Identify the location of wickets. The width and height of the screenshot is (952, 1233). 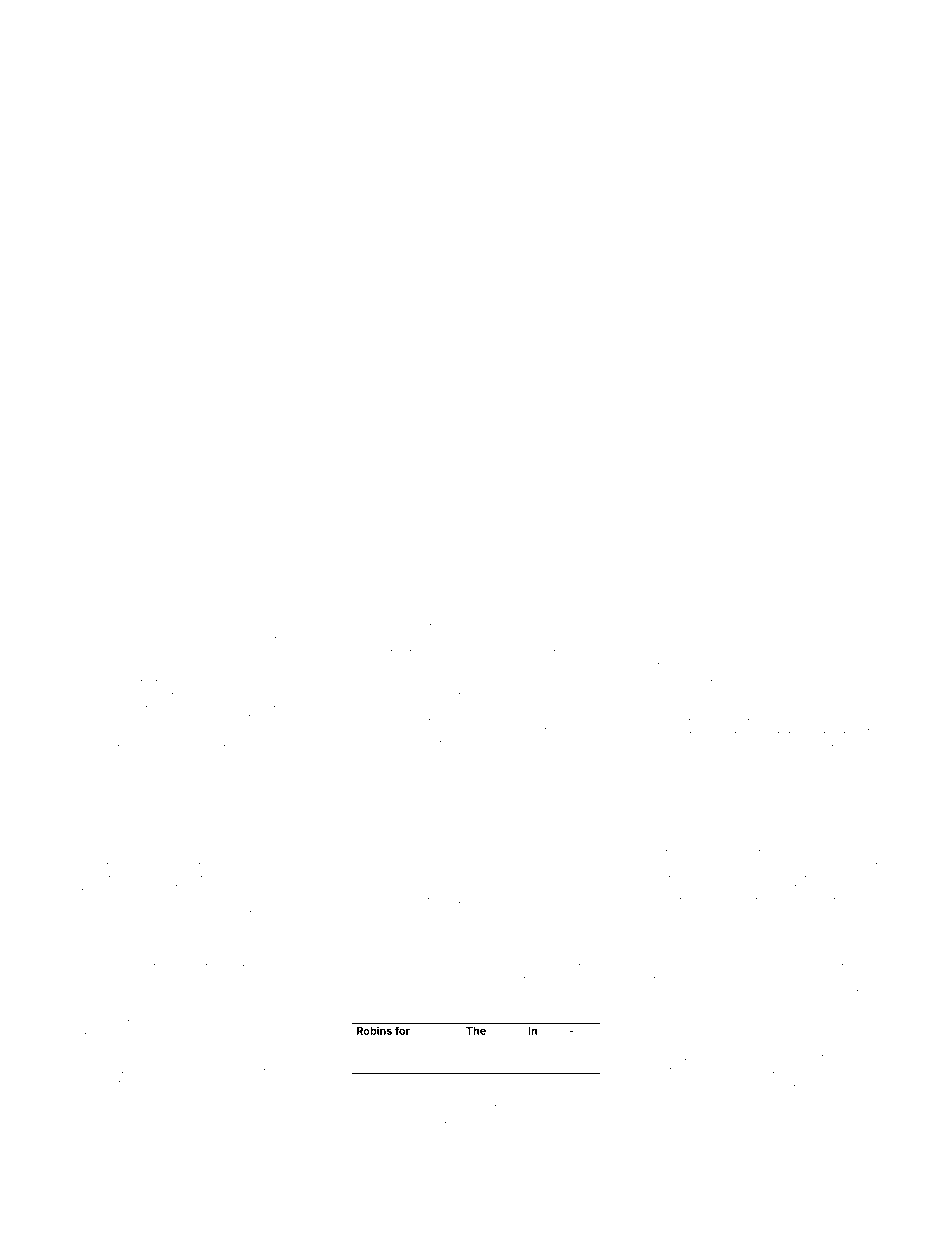
(87, 1083).
